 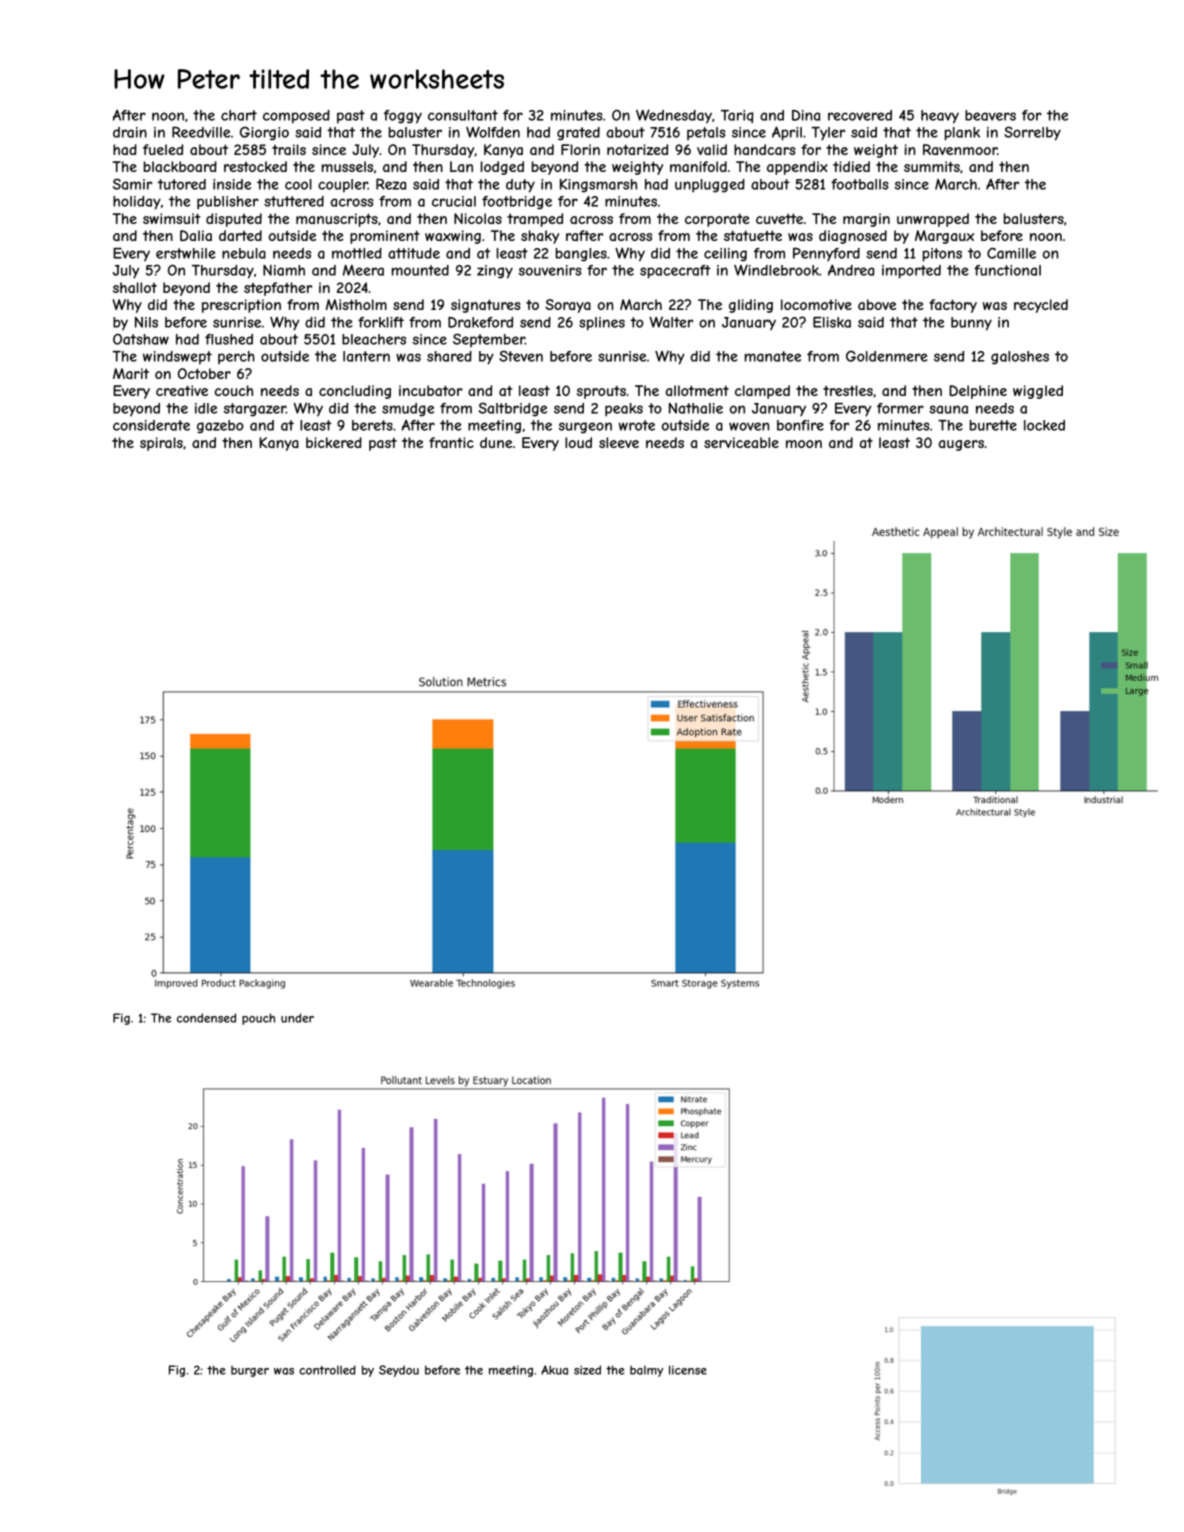 What do you see at coordinates (971, 324) in the page?
I see `bunny` at bounding box center [971, 324].
